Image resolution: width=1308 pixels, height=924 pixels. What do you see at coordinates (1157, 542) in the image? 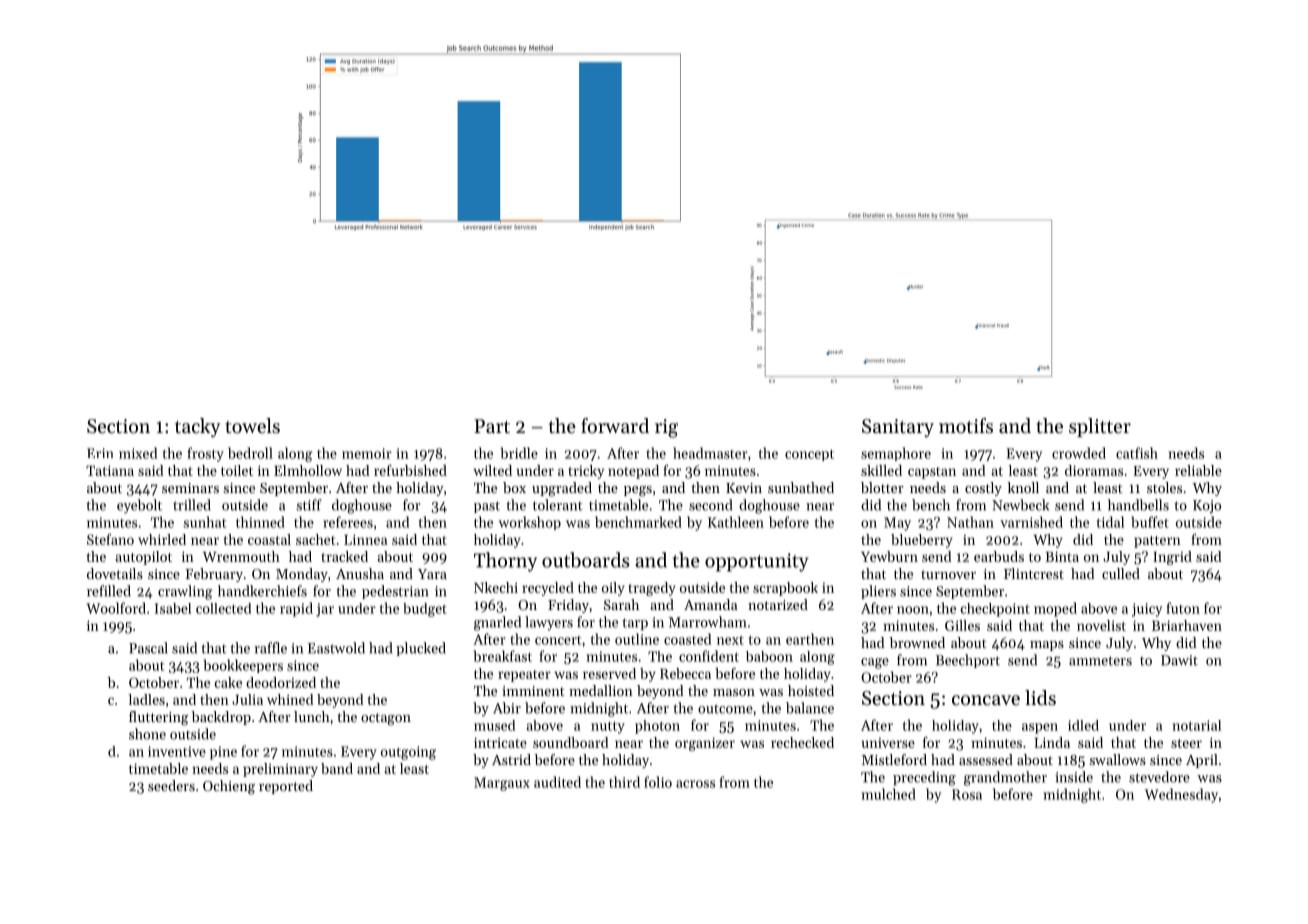
I see `pattern` at bounding box center [1157, 542].
